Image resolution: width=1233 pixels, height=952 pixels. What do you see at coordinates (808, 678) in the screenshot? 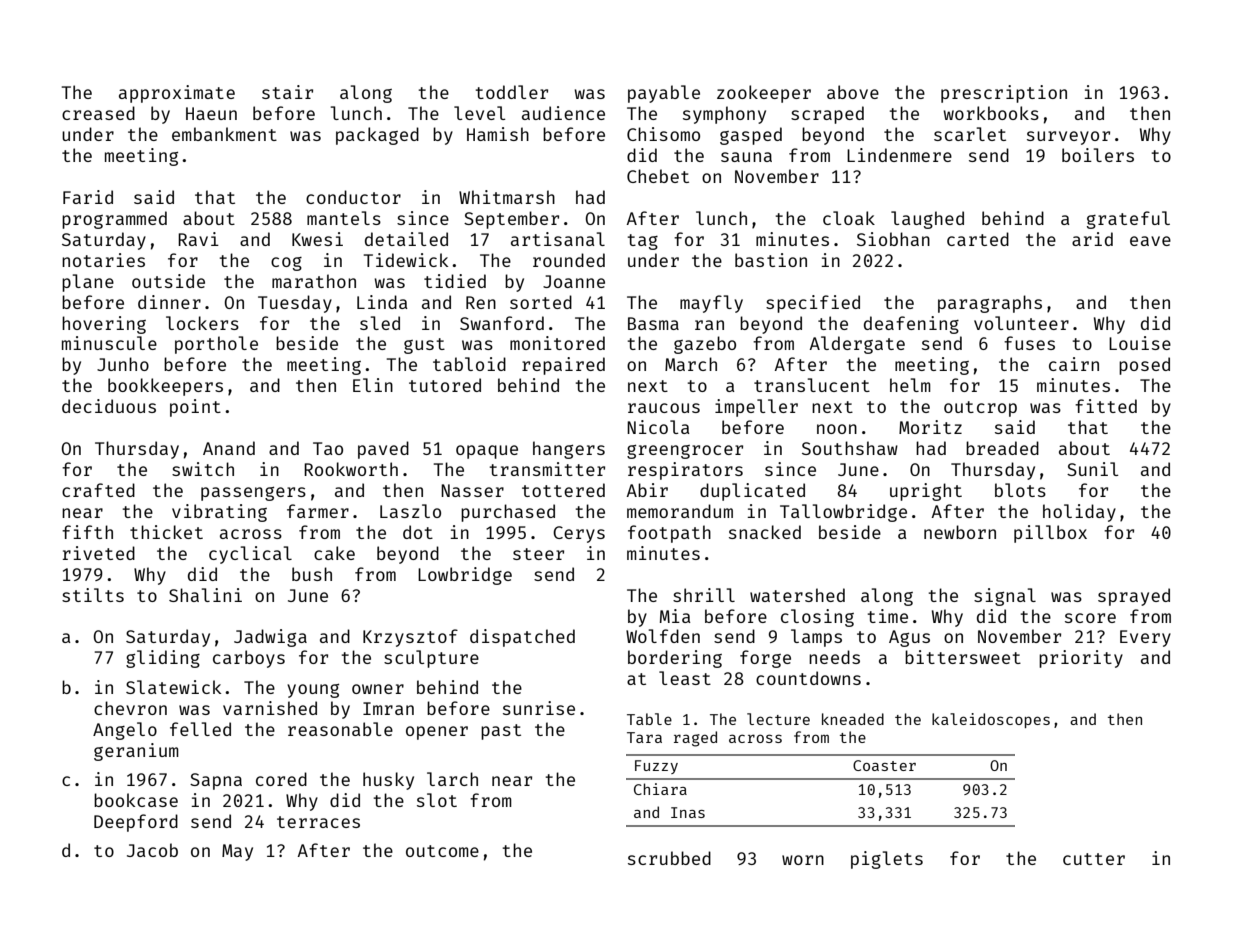
I see `countdowns` at bounding box center [808, 678].
